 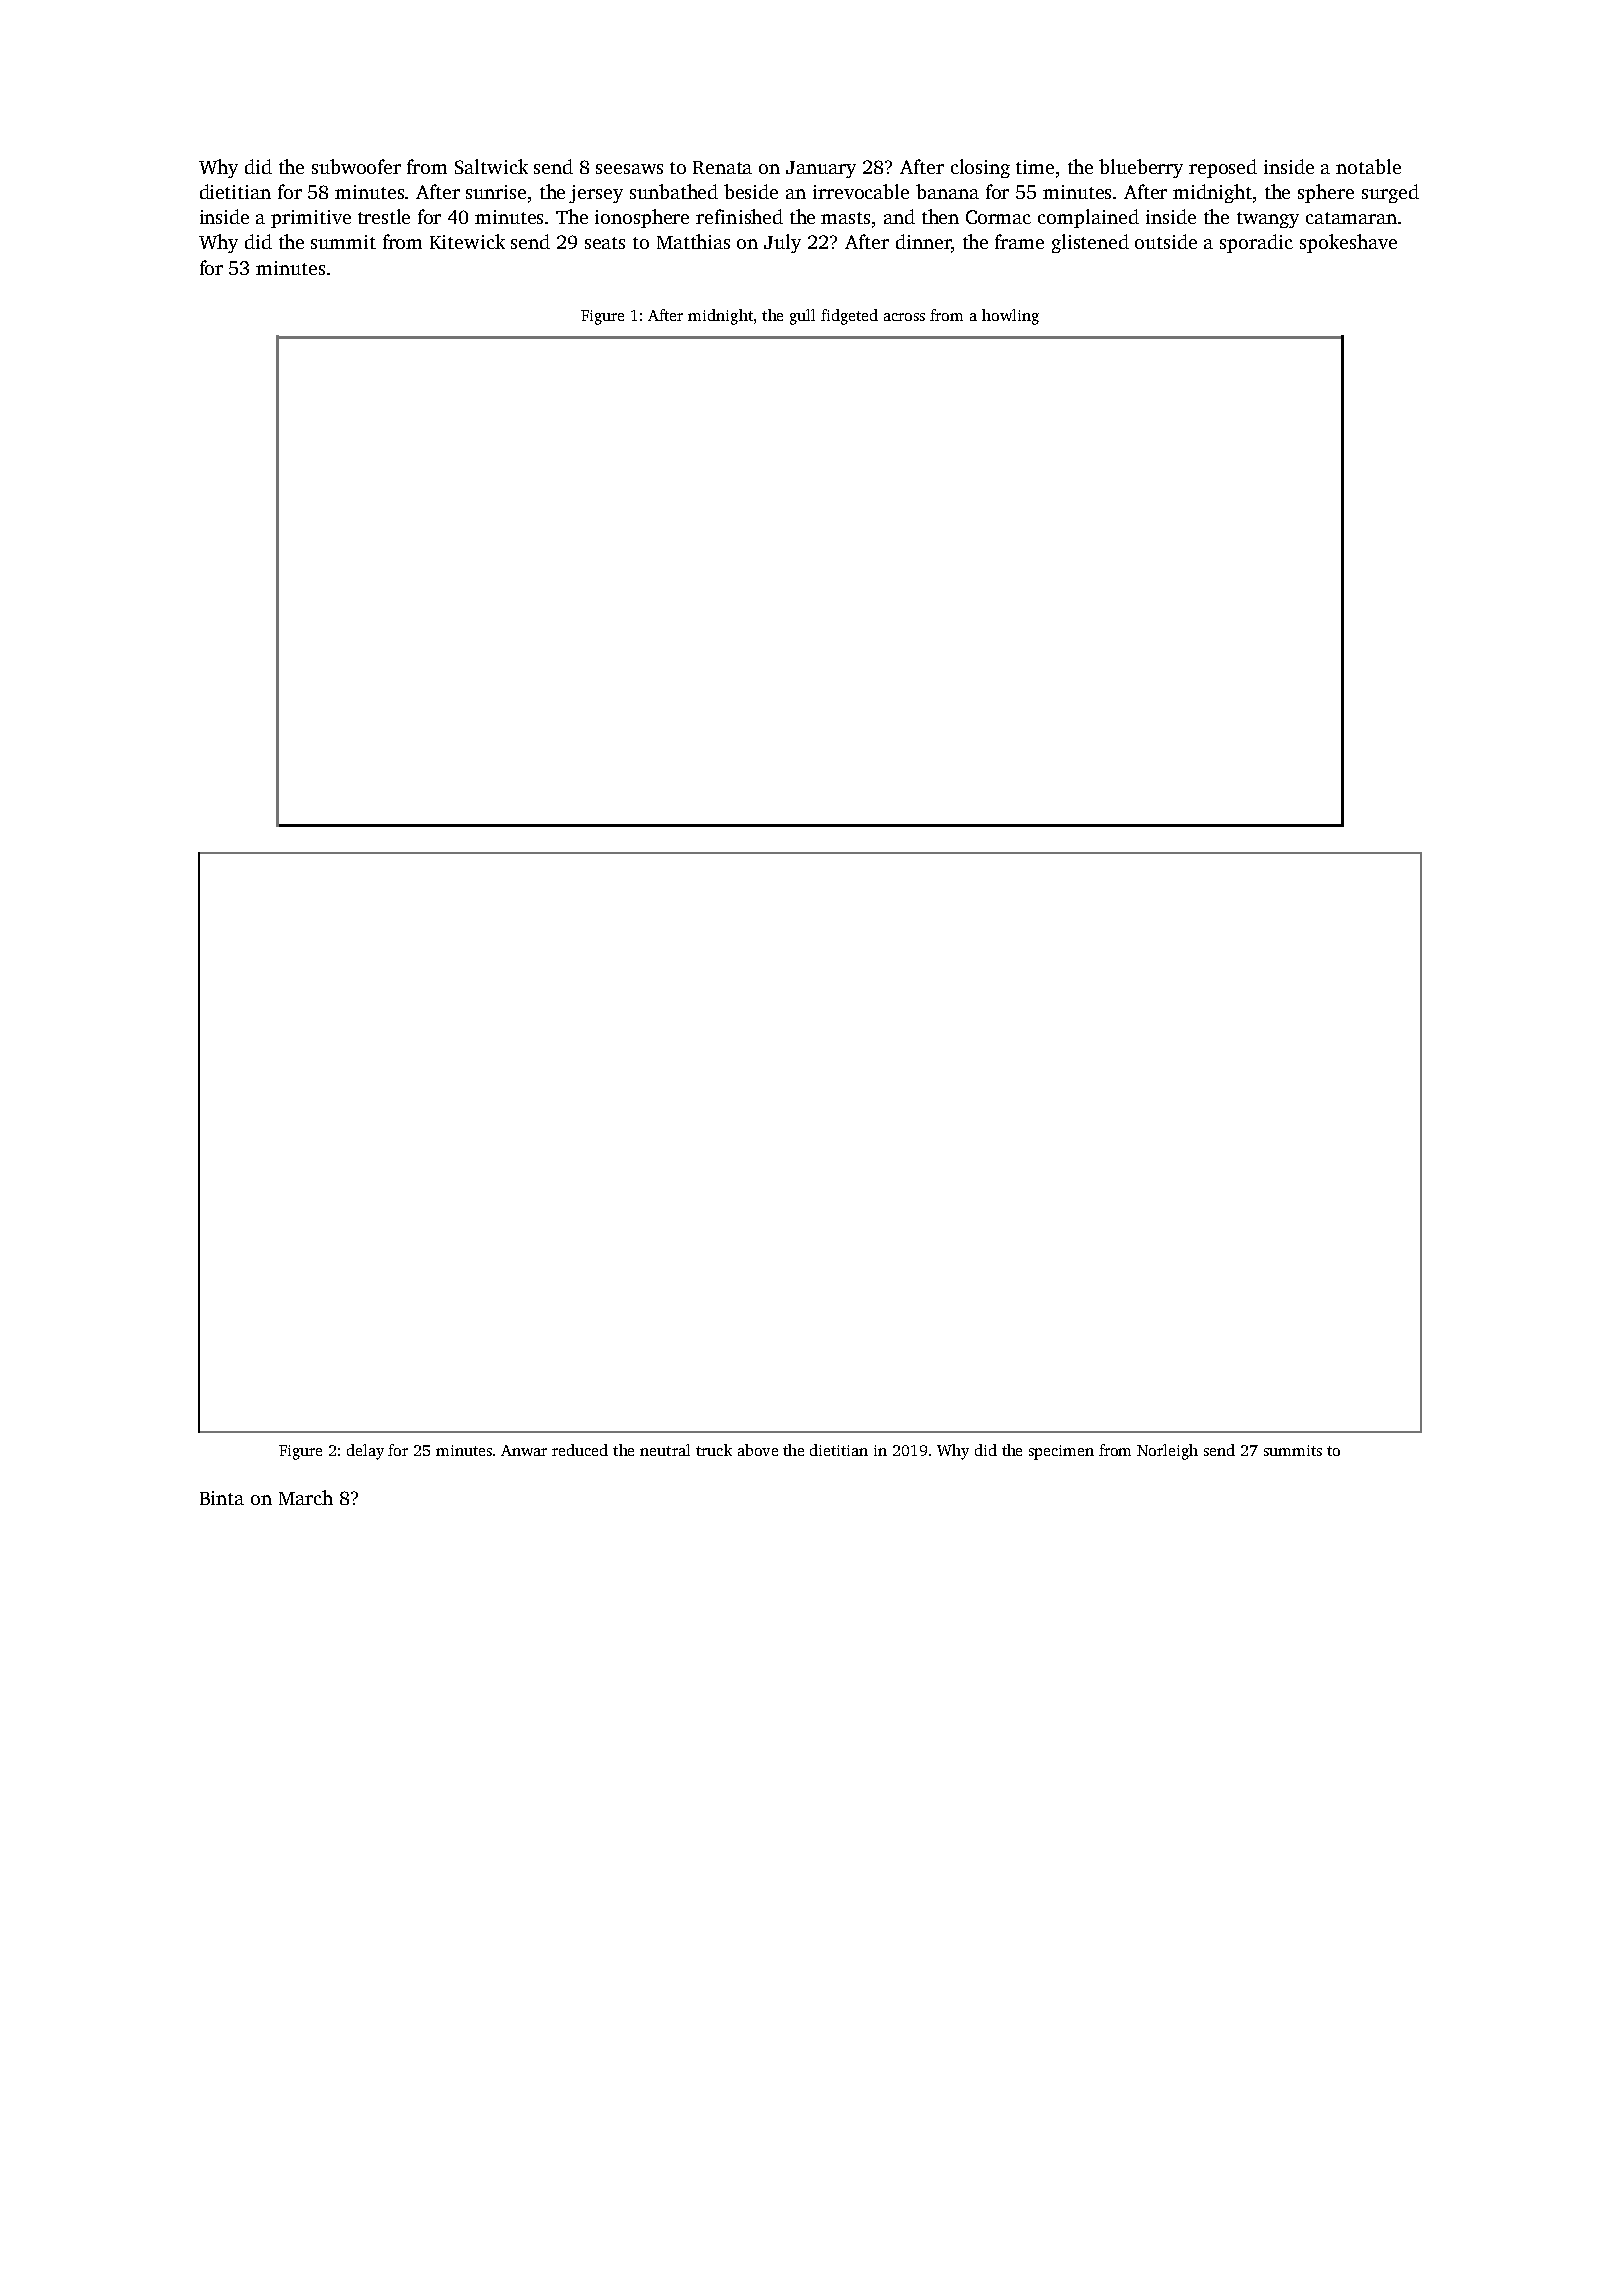 I want to click on refinished, so click(x=739, y=216).
